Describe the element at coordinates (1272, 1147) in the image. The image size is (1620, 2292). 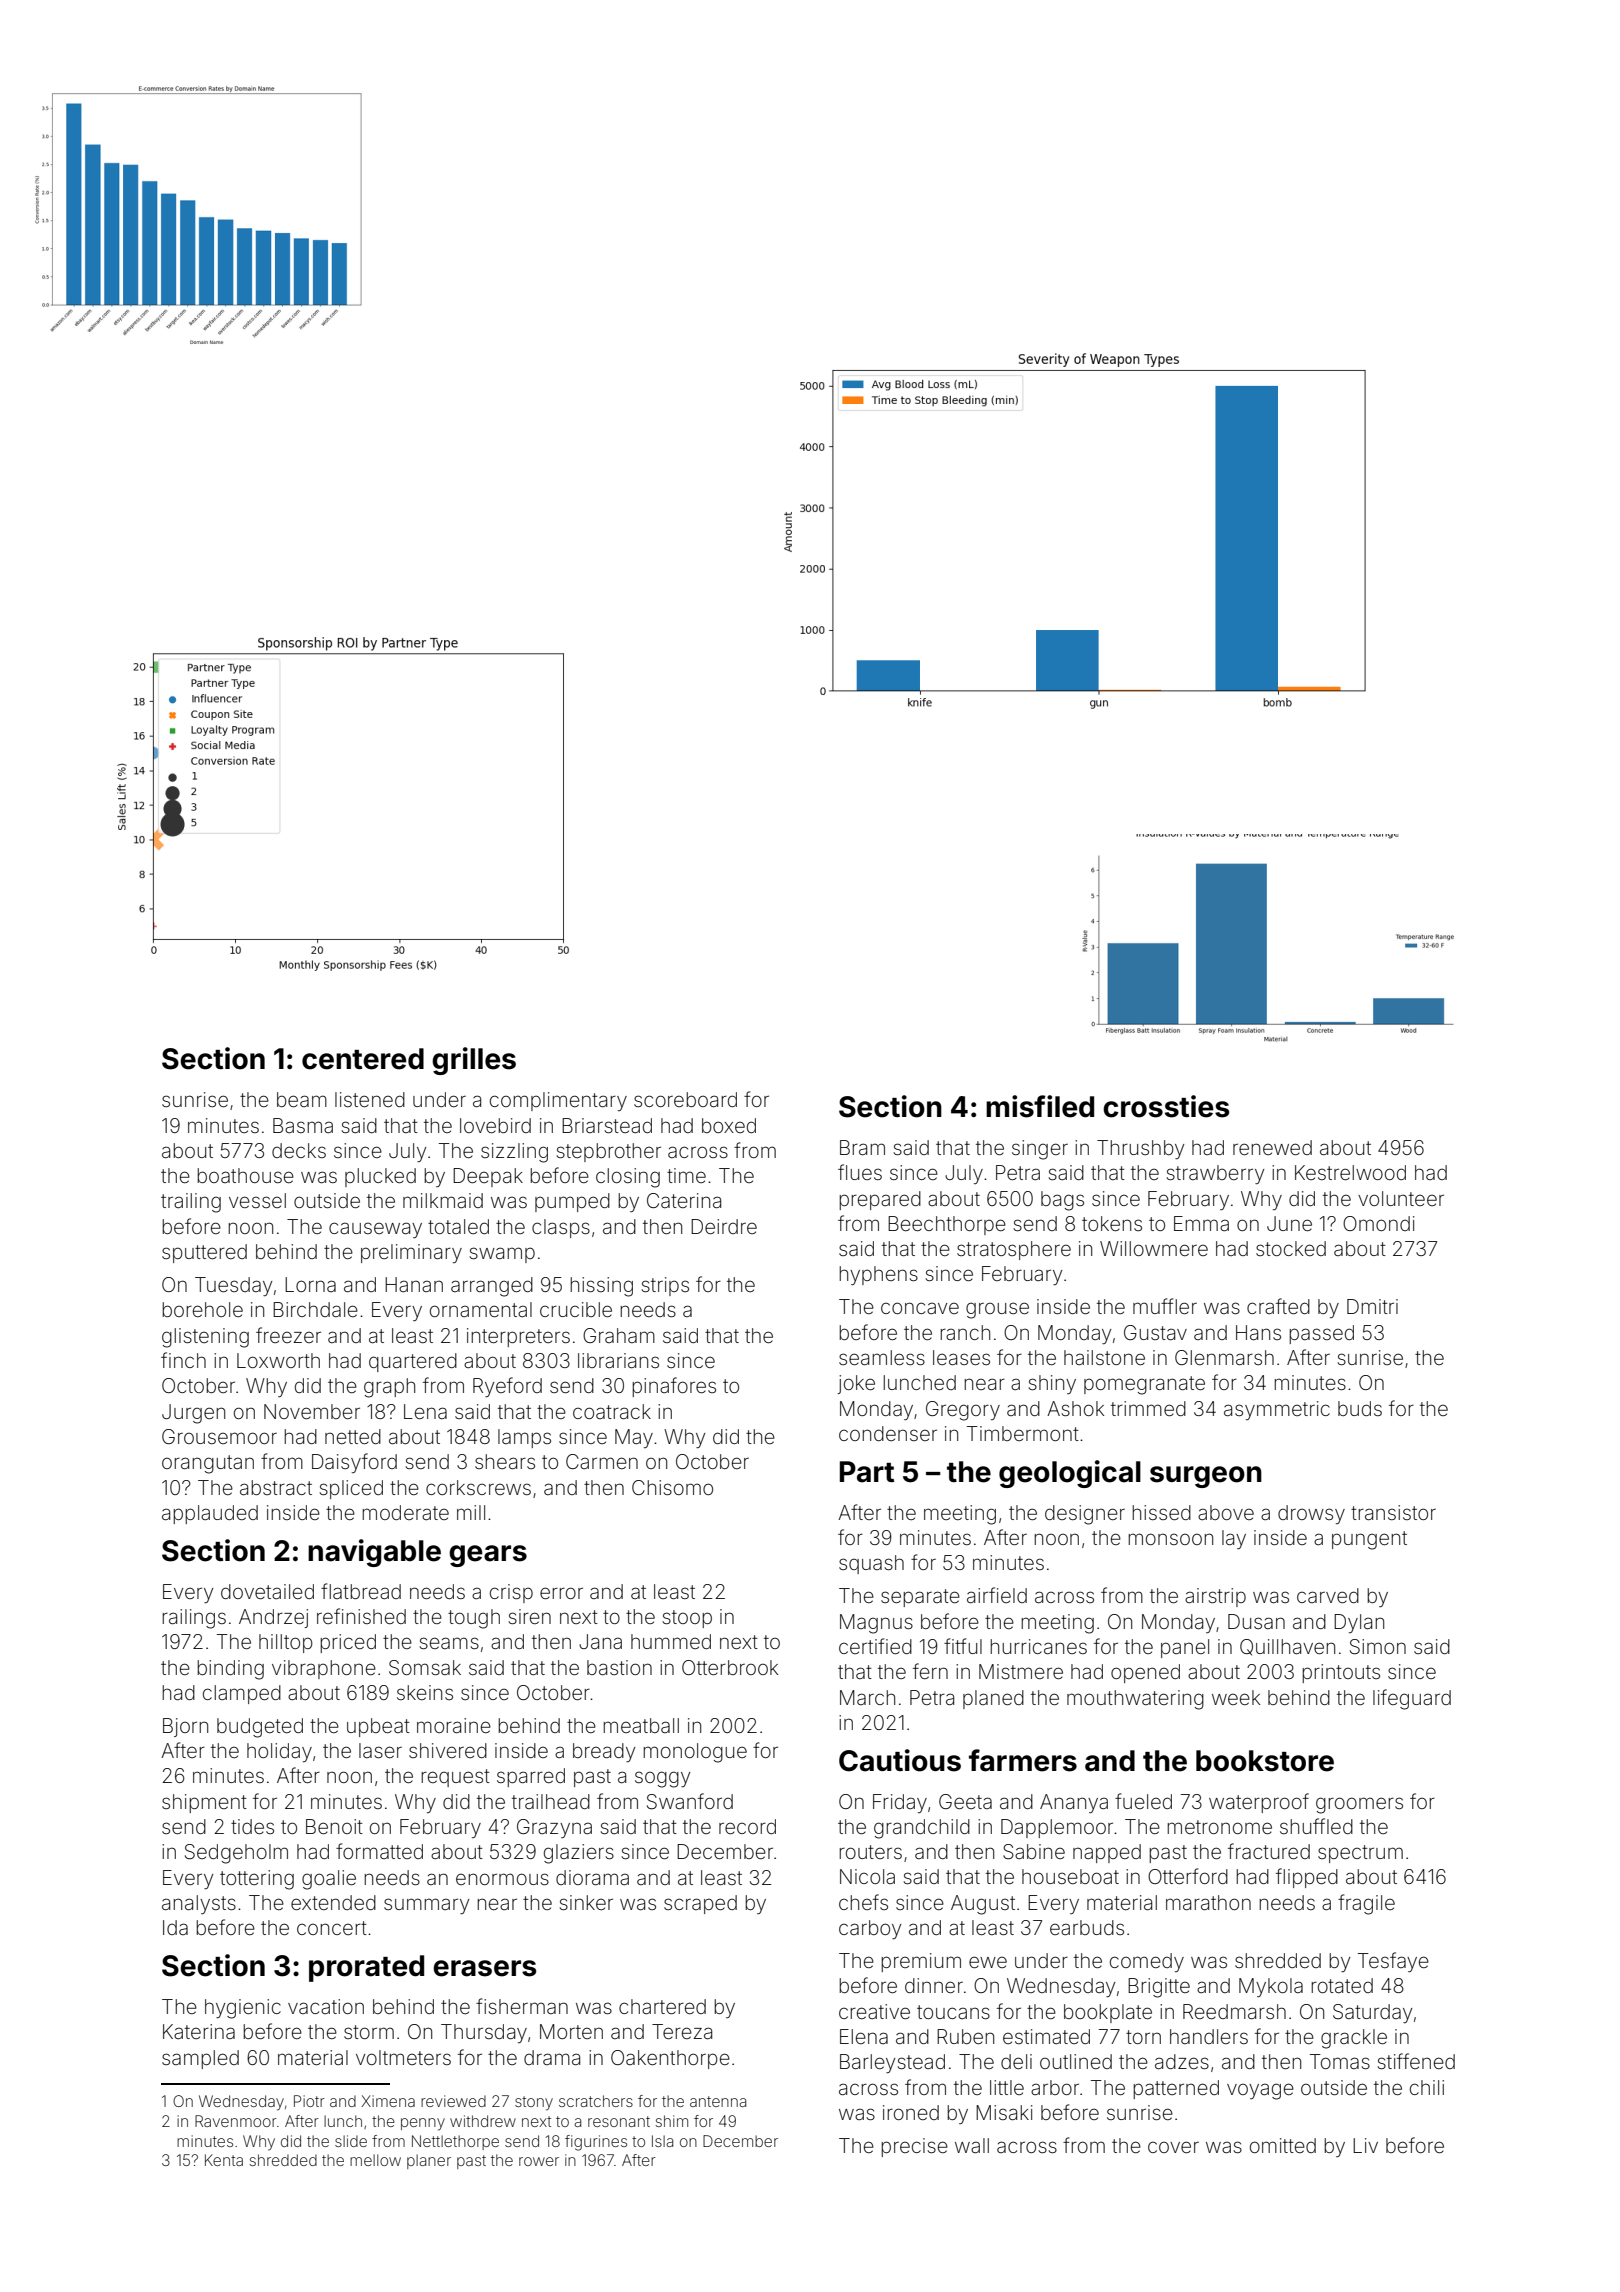
I see `renewed` at that location.
